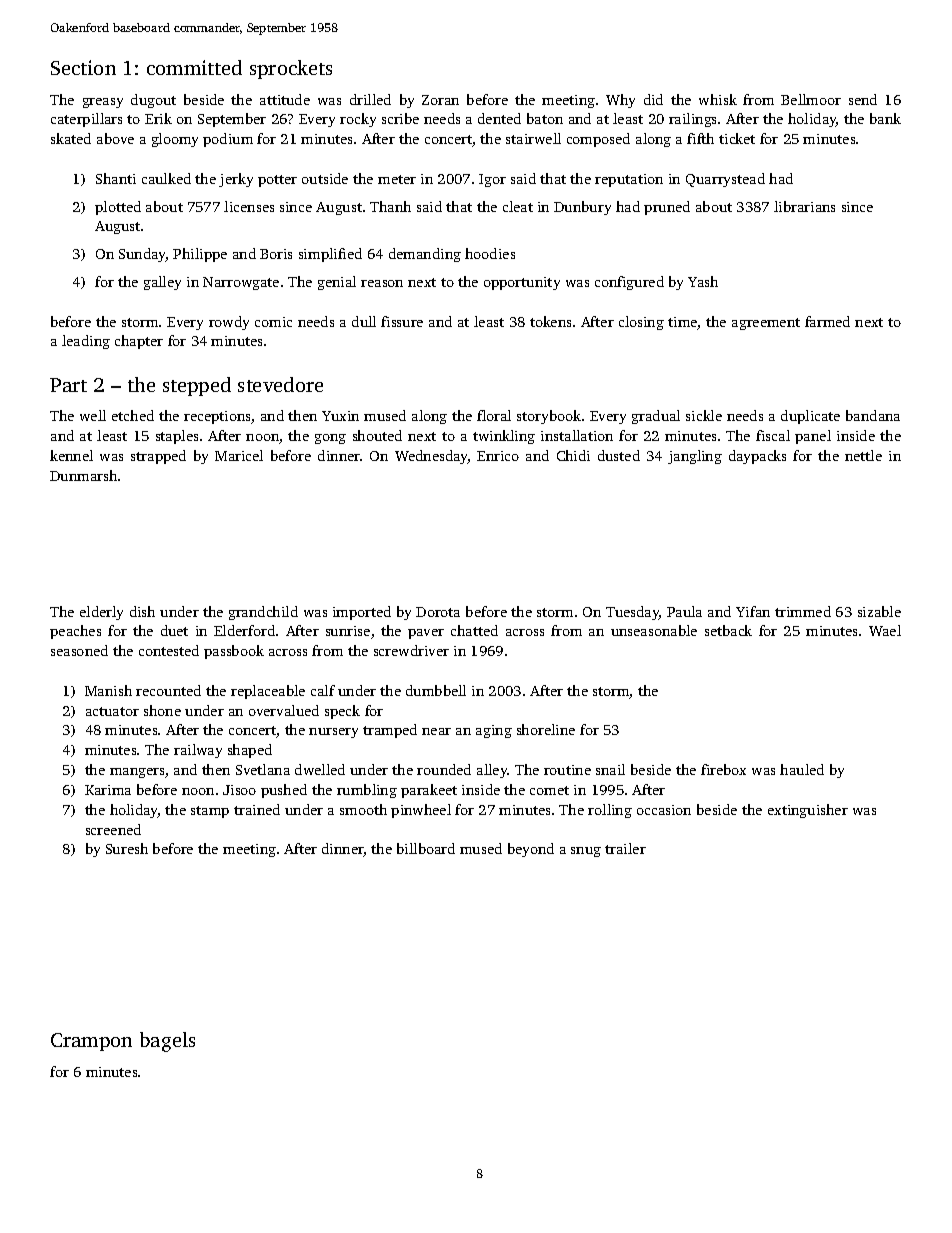  Describe the element at coordinates (118, 208) in the page. I see `plotted` at that location.
